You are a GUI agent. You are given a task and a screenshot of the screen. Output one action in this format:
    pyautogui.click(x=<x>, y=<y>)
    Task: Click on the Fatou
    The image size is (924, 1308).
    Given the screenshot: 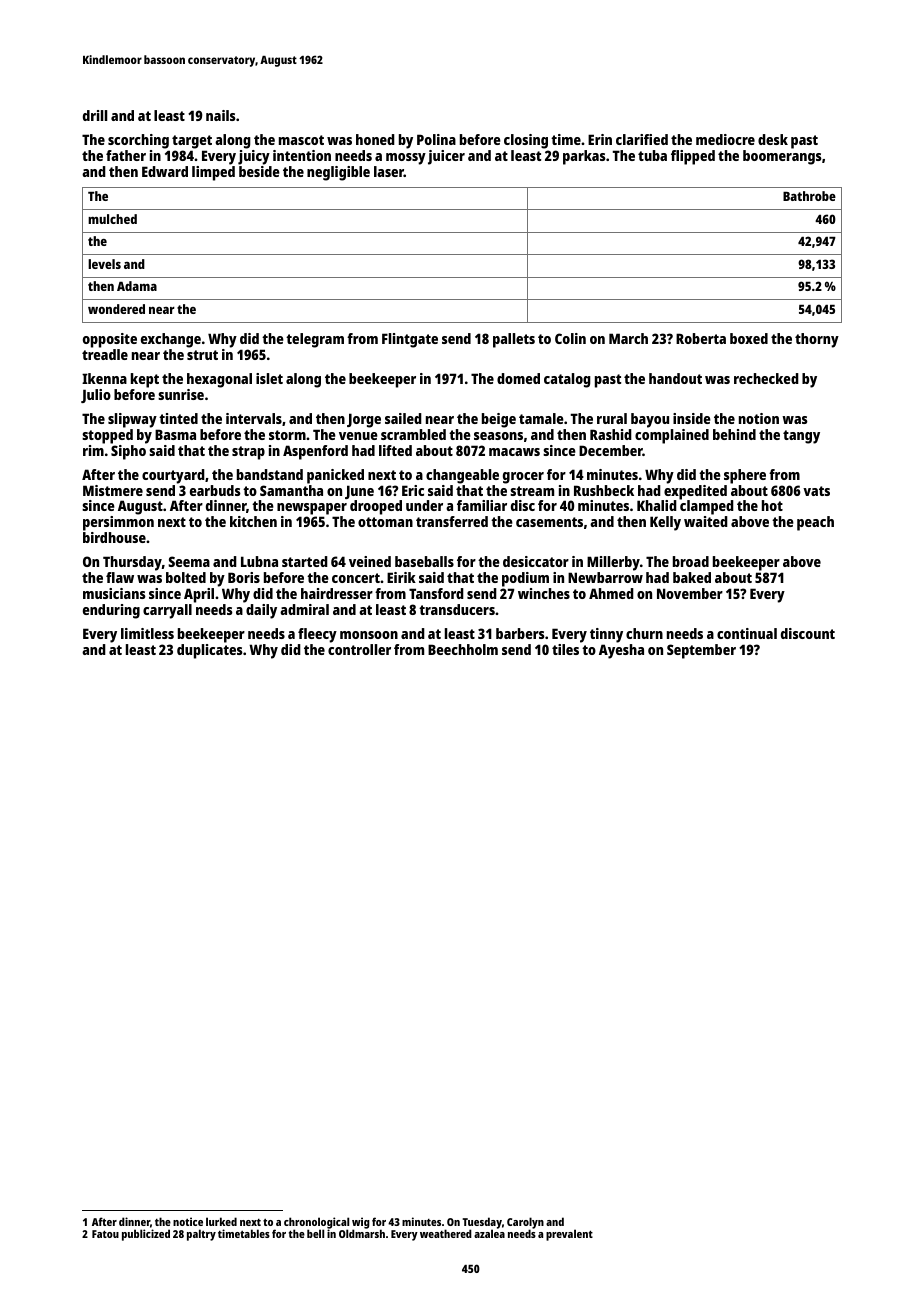 What is the action you would take?
    pyautogui.click(x=105, y=1234)
